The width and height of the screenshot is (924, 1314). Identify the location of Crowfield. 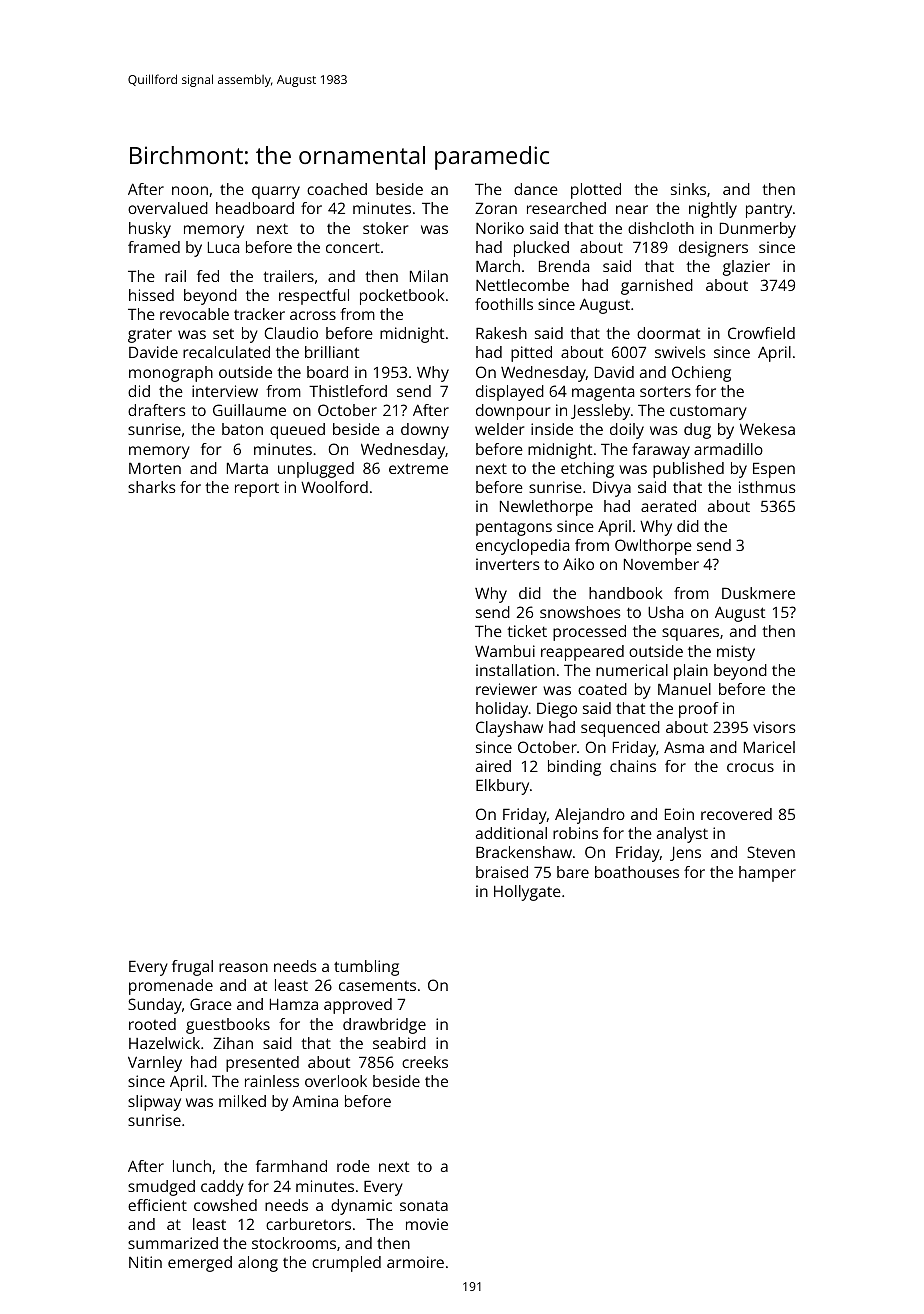
(761, 333).
